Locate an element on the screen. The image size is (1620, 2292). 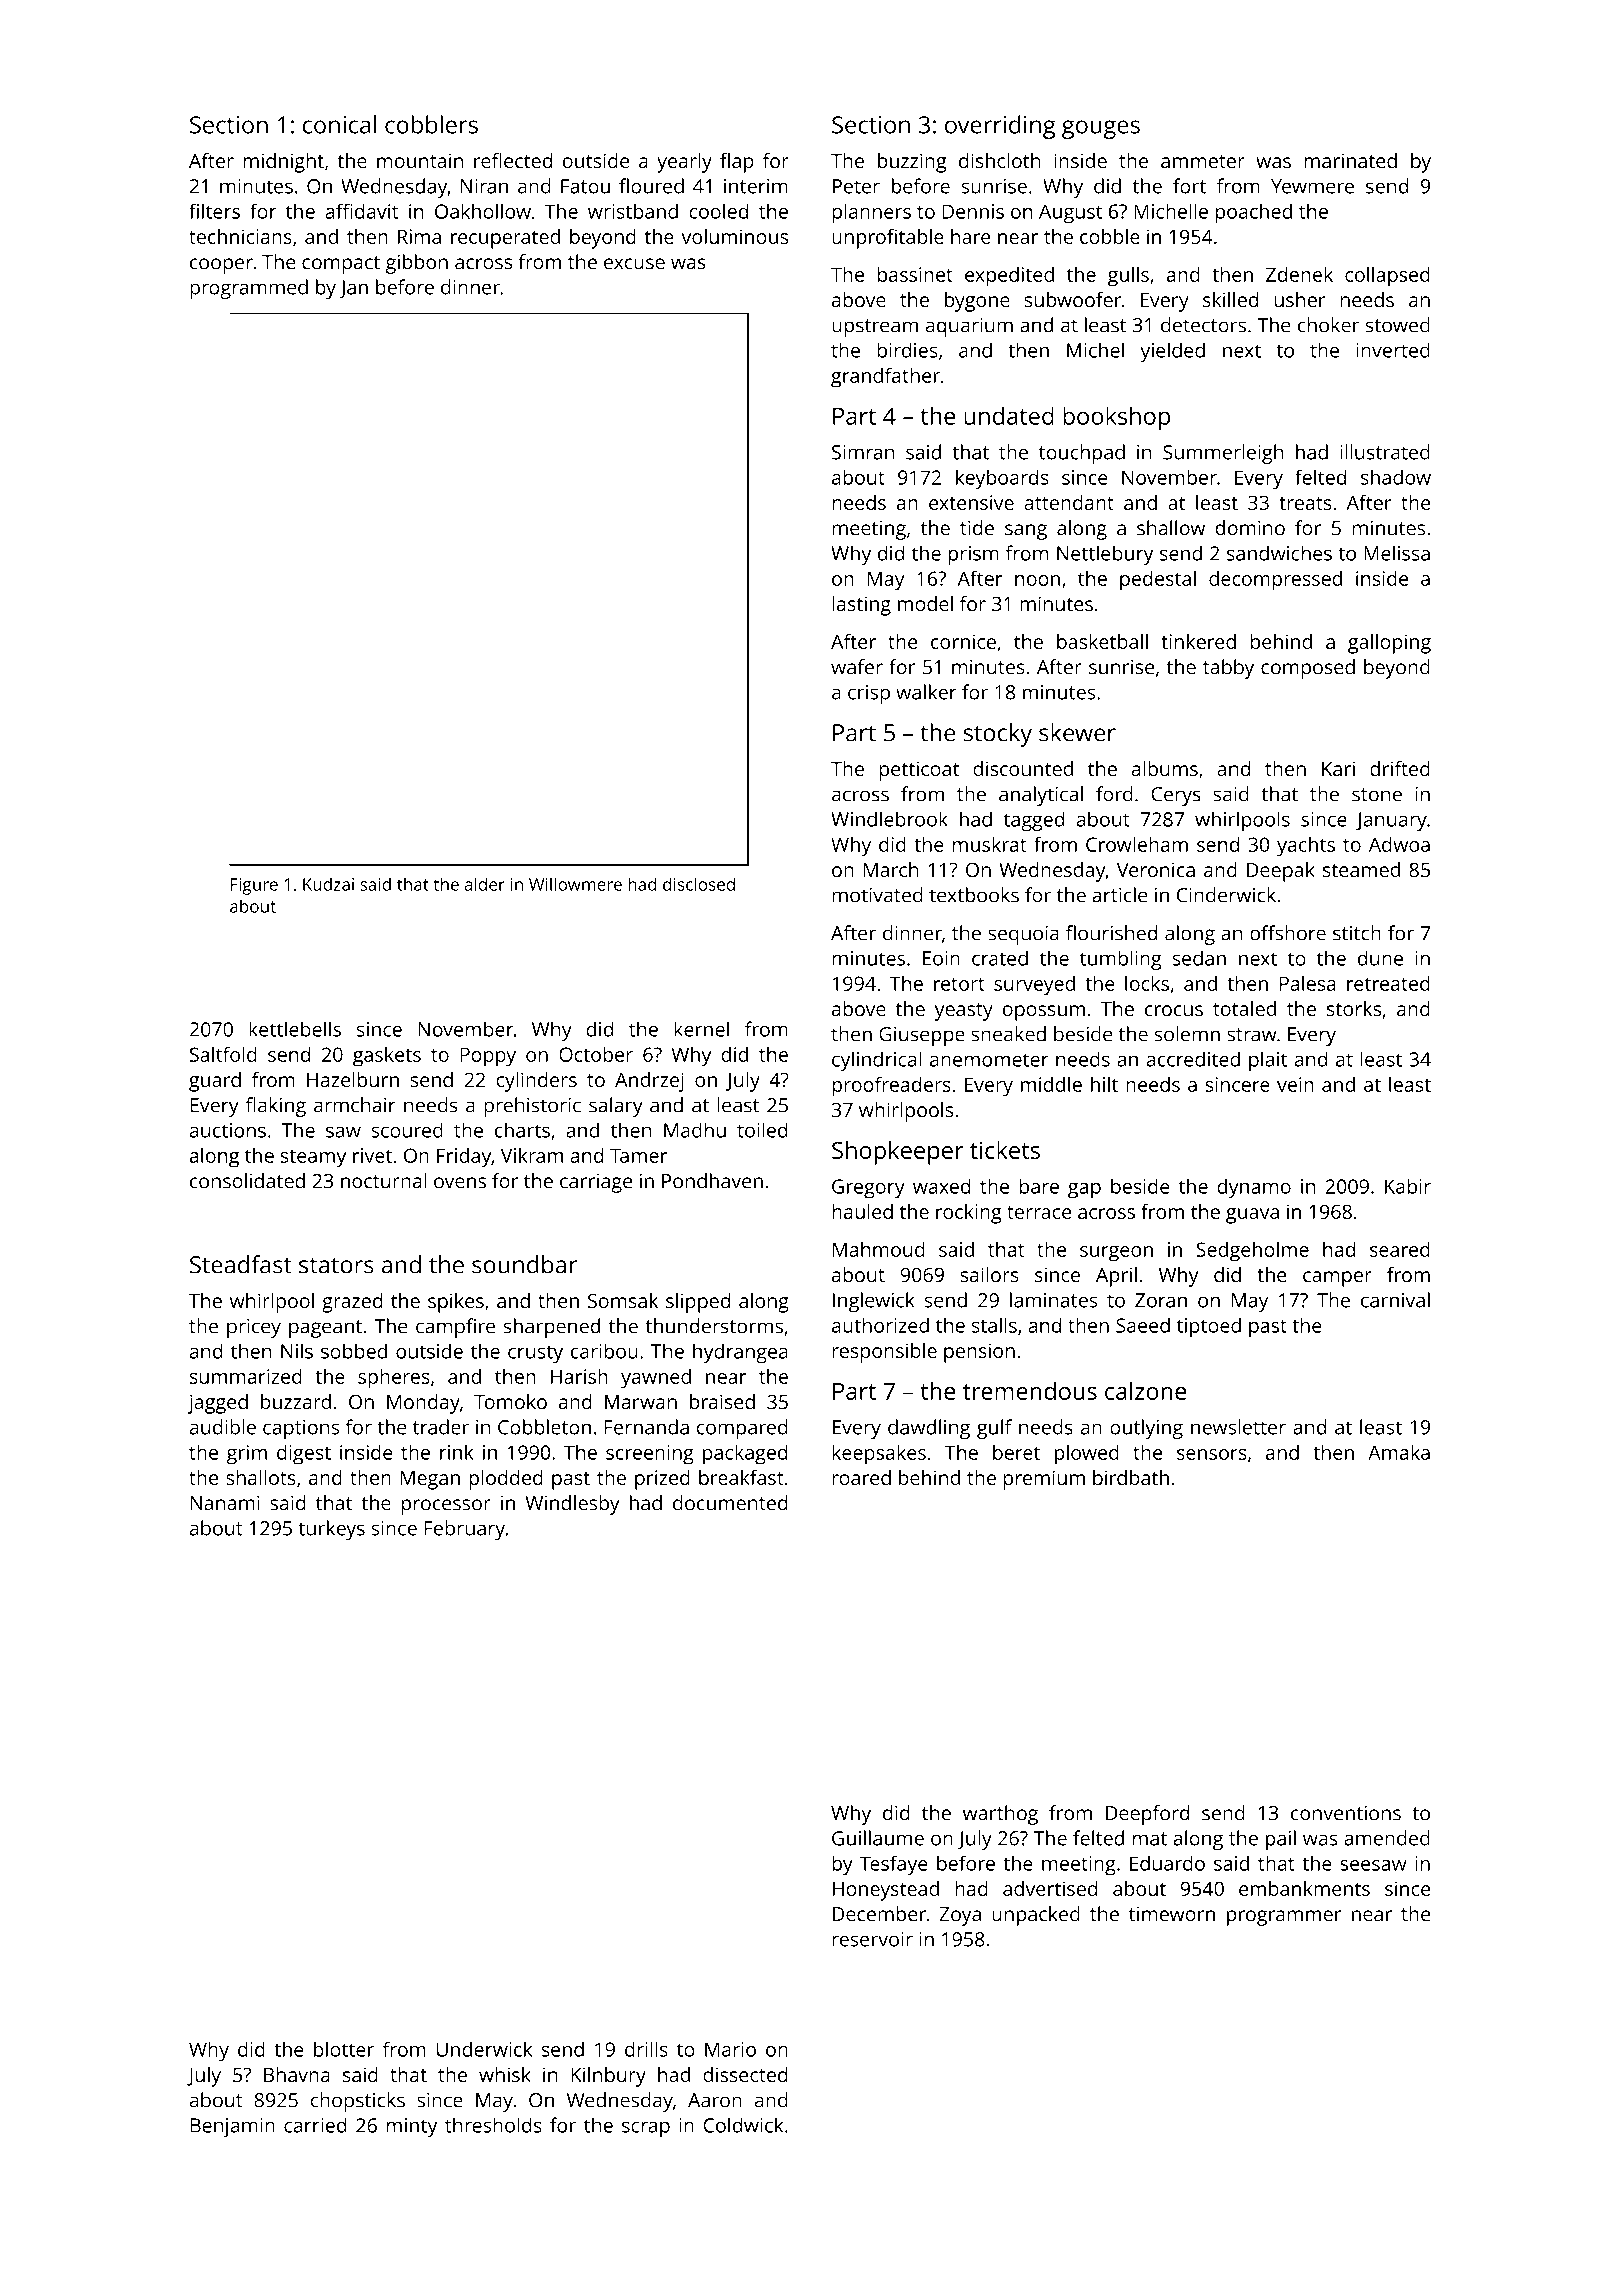
shadow is located at coordinates (1396, 477).
